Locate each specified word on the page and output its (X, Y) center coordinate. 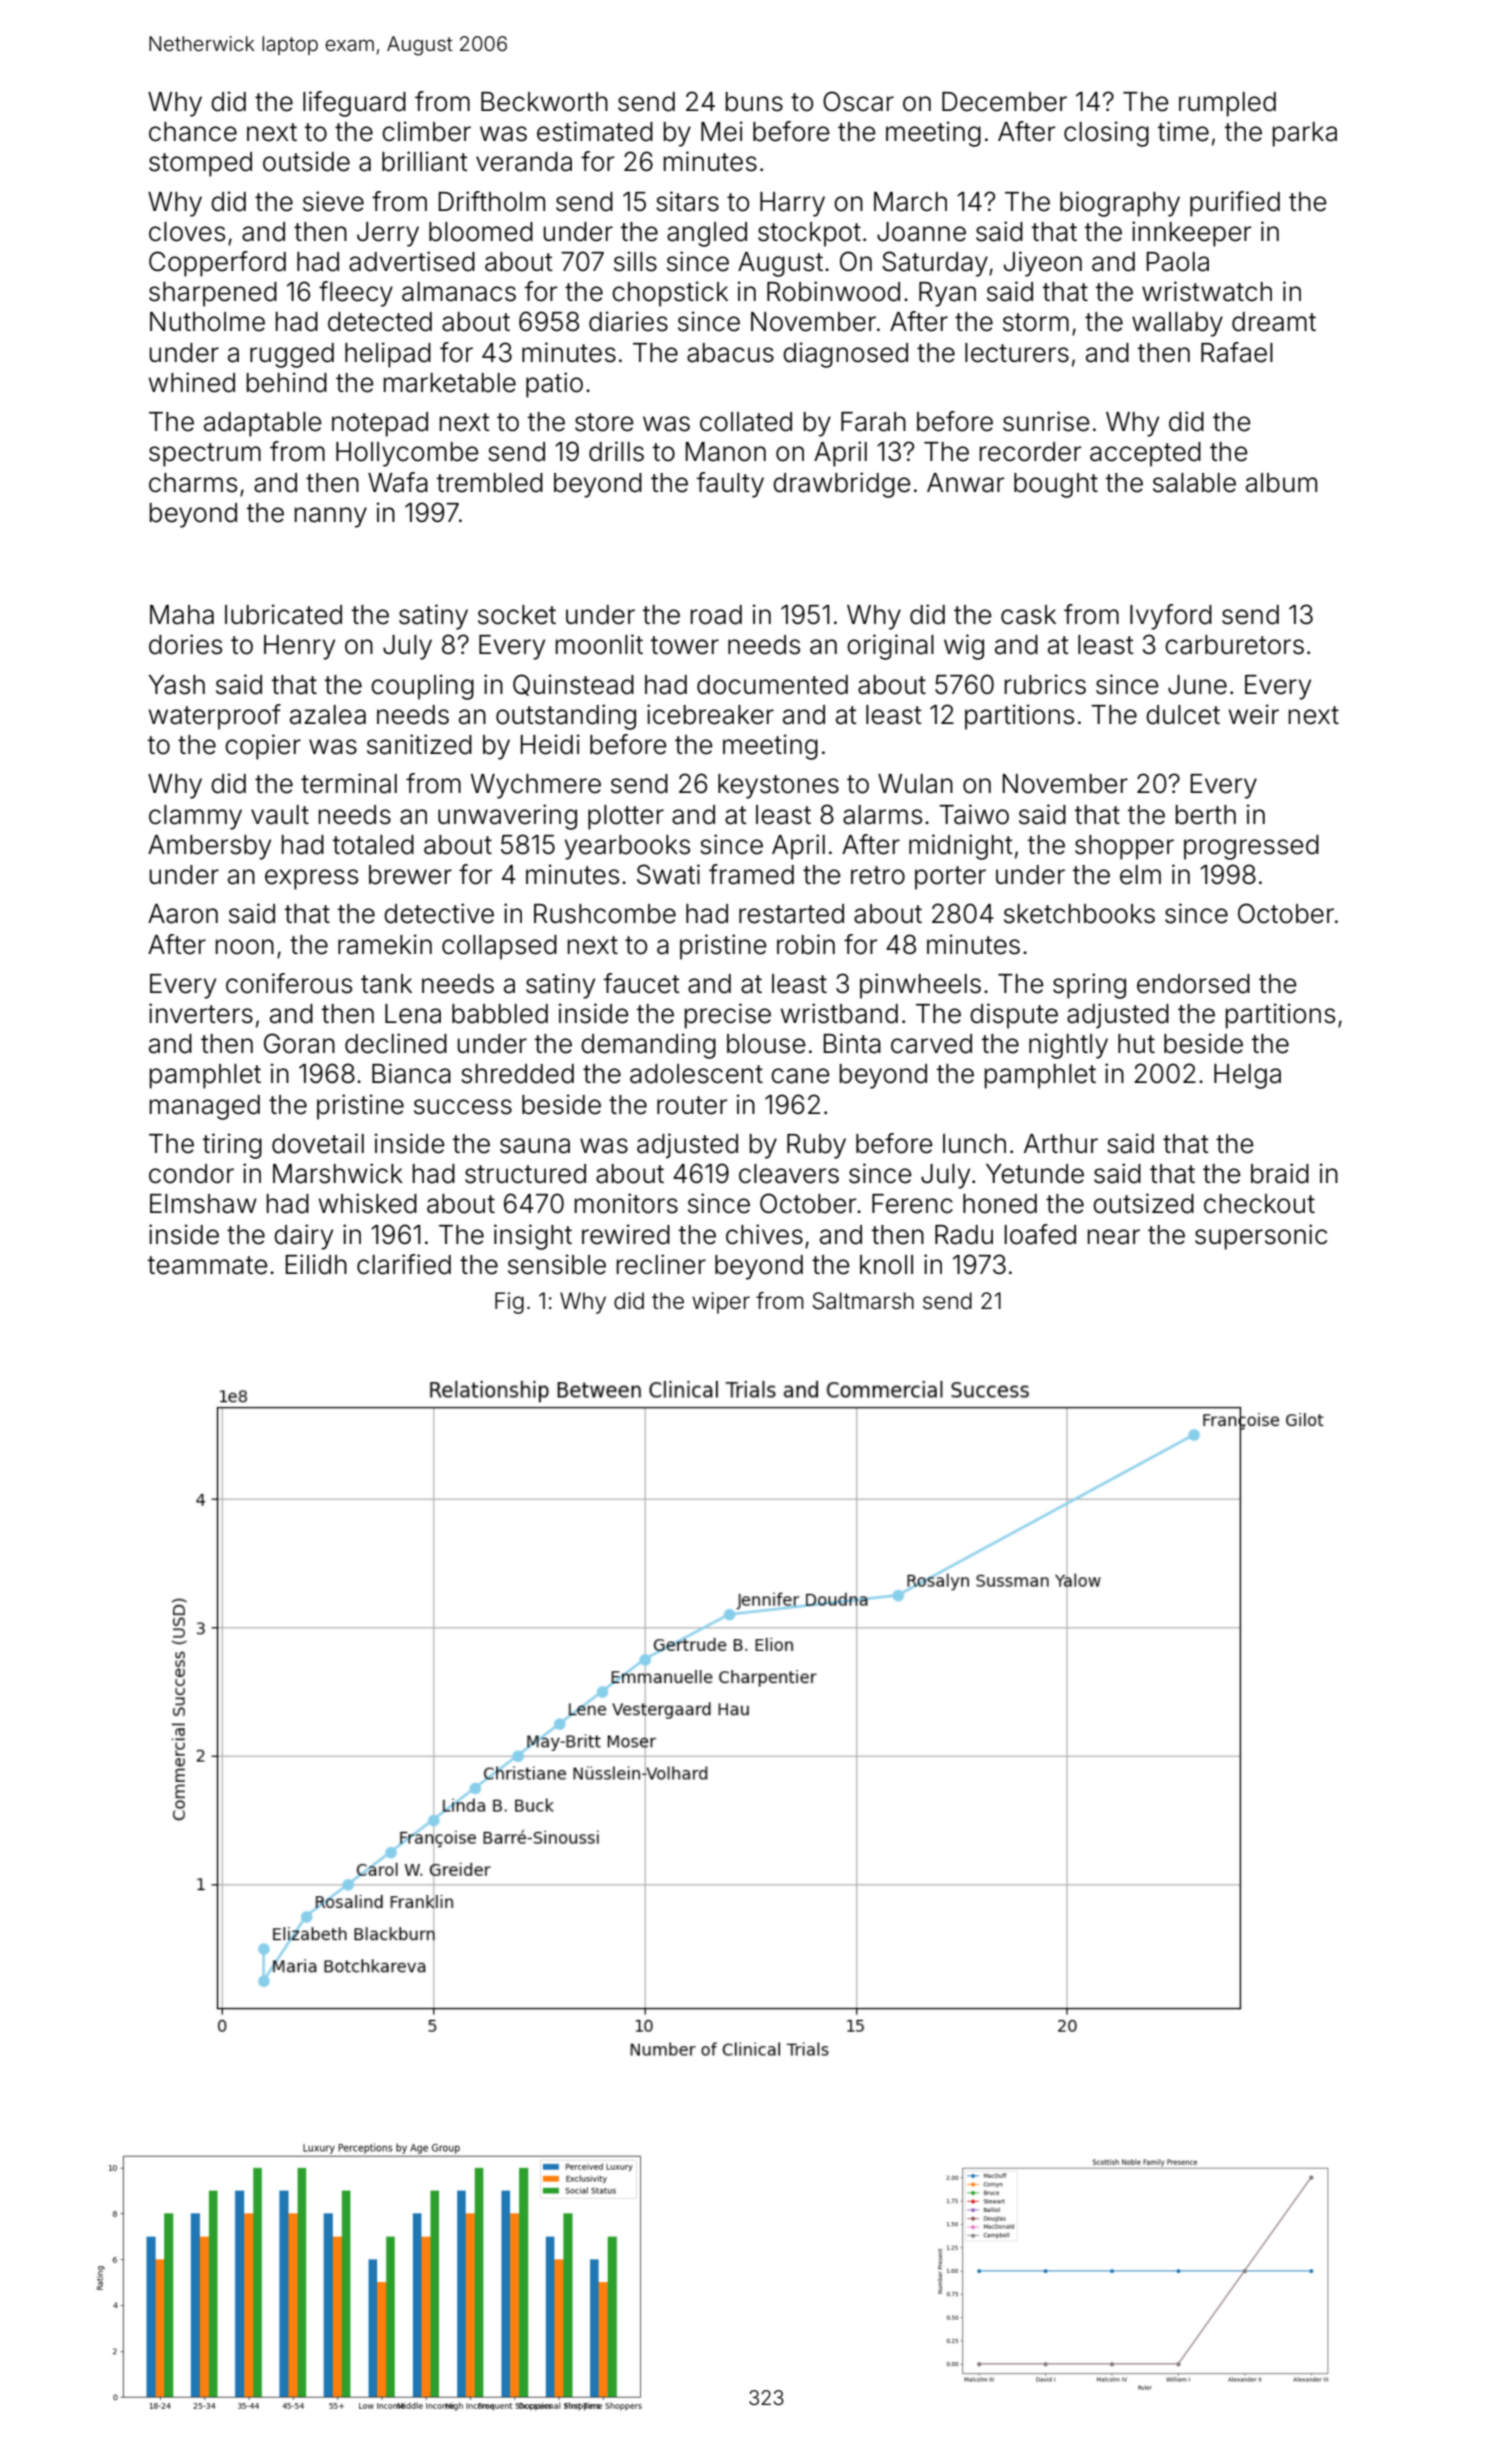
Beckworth (544, 102)
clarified (404, 1264)
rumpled (1227, 104)
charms (193, 483)
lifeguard (354, 104)
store (604, 422)
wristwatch (1207, 291)
